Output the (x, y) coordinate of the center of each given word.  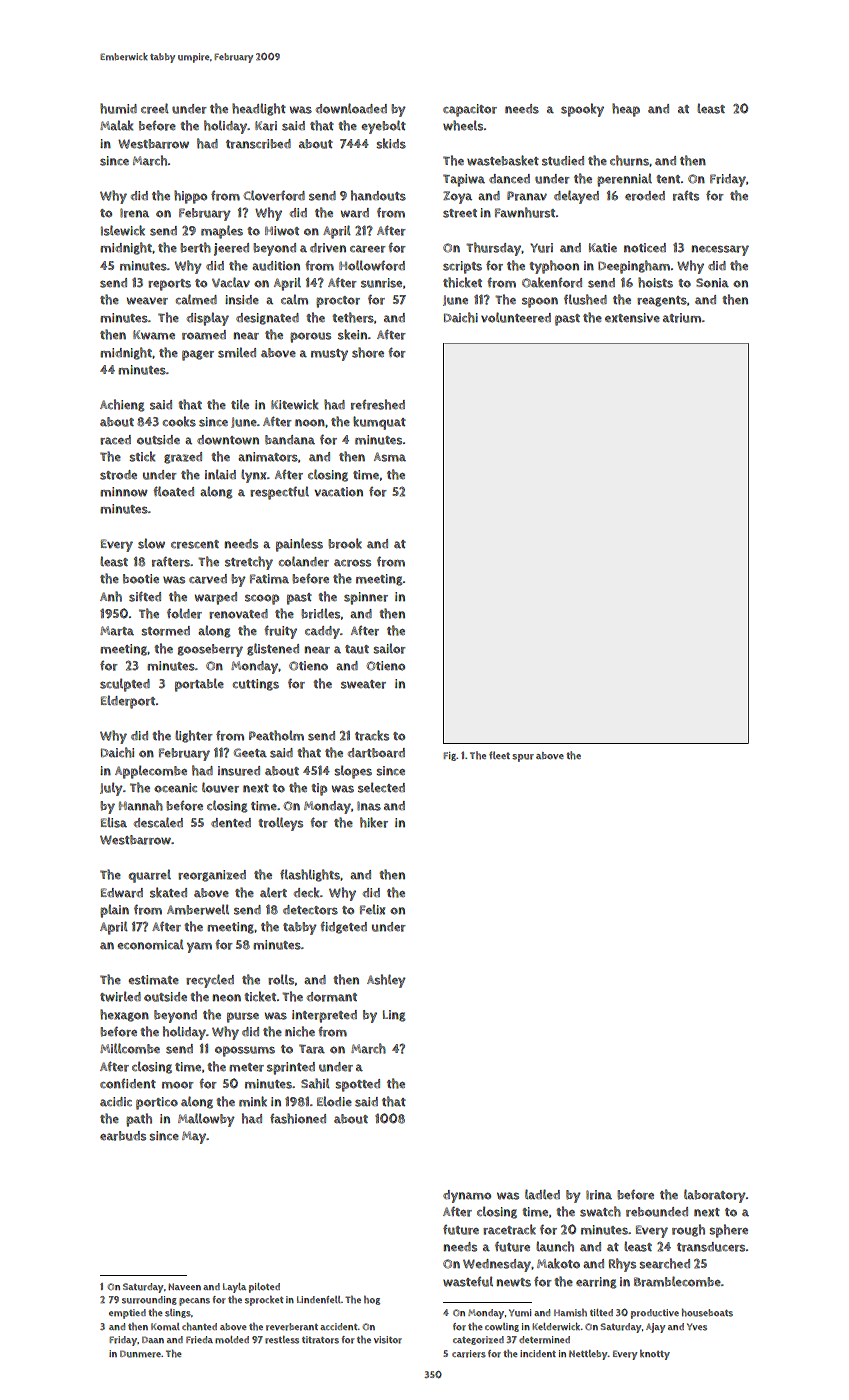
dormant (332, 997)
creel (155, 108)
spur (523, 758)
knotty (655, 1355)
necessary (720, 250)
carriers (469, 1354)
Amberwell (198, 909)
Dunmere (140, 1354)
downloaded (351, 108)
